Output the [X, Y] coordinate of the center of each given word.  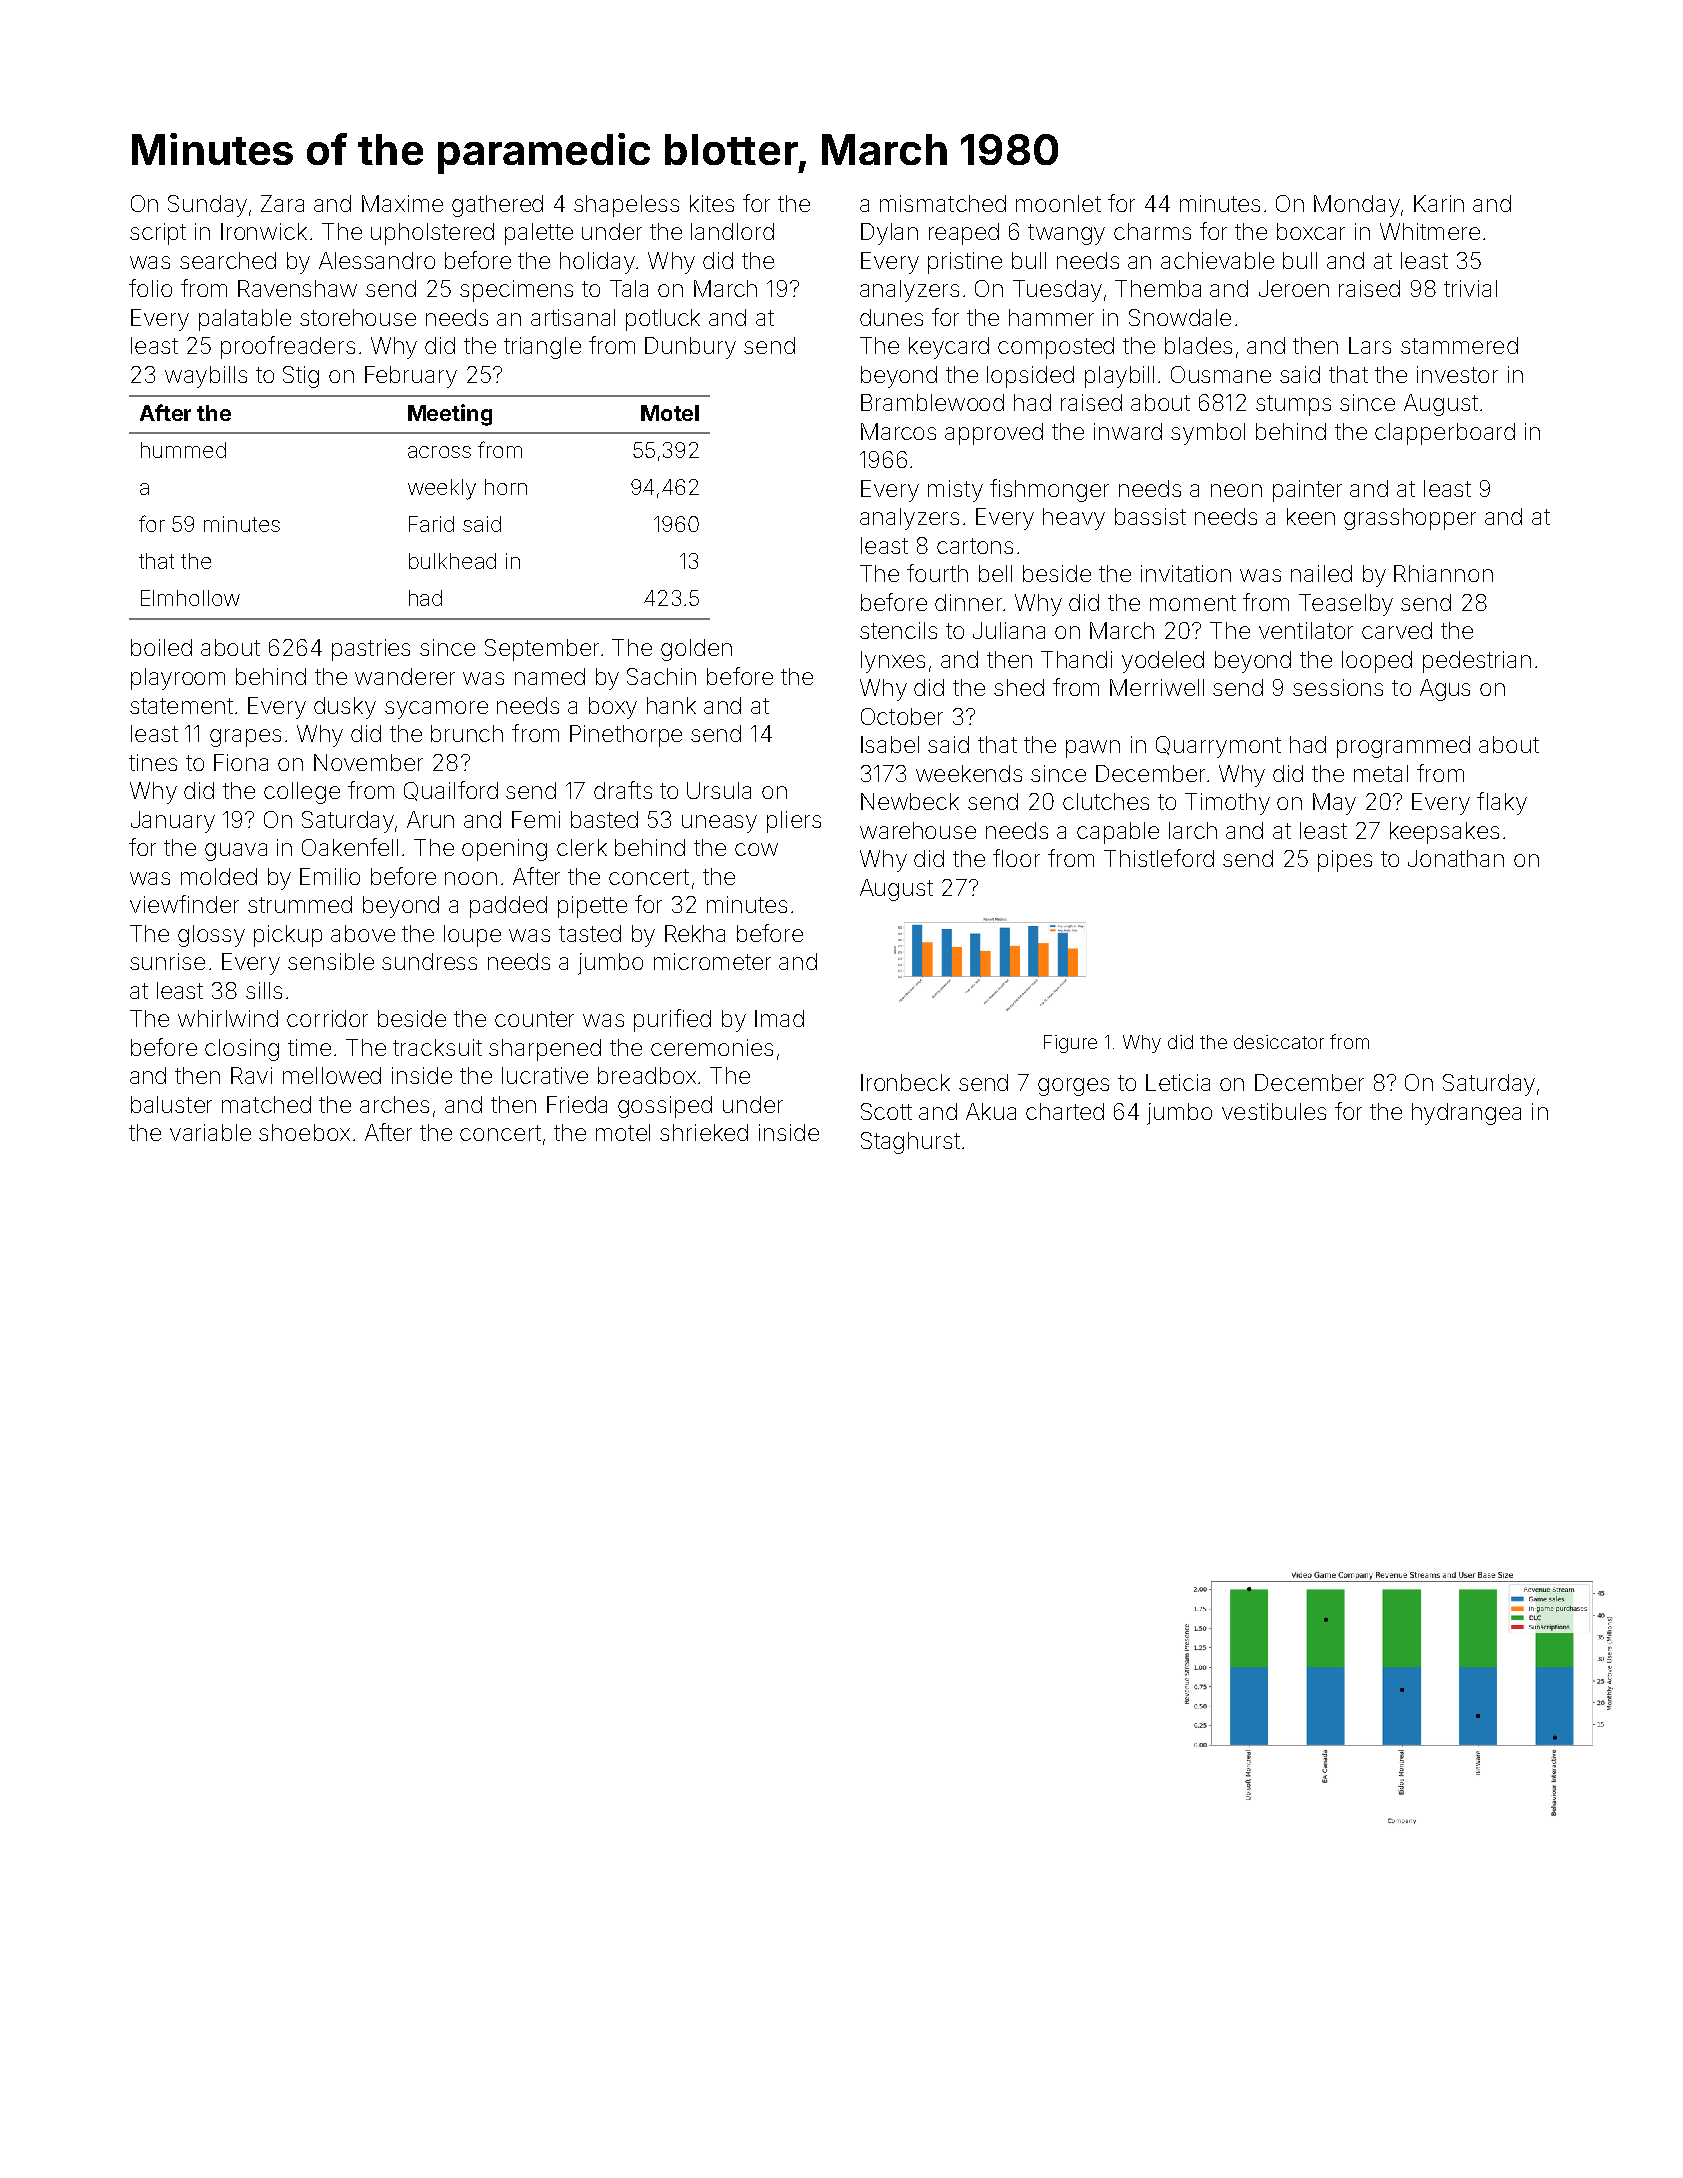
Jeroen [1294, 288]
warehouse [918, 830]
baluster [171, 1104]
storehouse [358, 317]
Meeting [450, 415]
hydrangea [1466, 1114]
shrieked [704, 1132]
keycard [949, 348]
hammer [1051, 317]
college [302, 793]
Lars [1370, 345]
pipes [1345, 861]
